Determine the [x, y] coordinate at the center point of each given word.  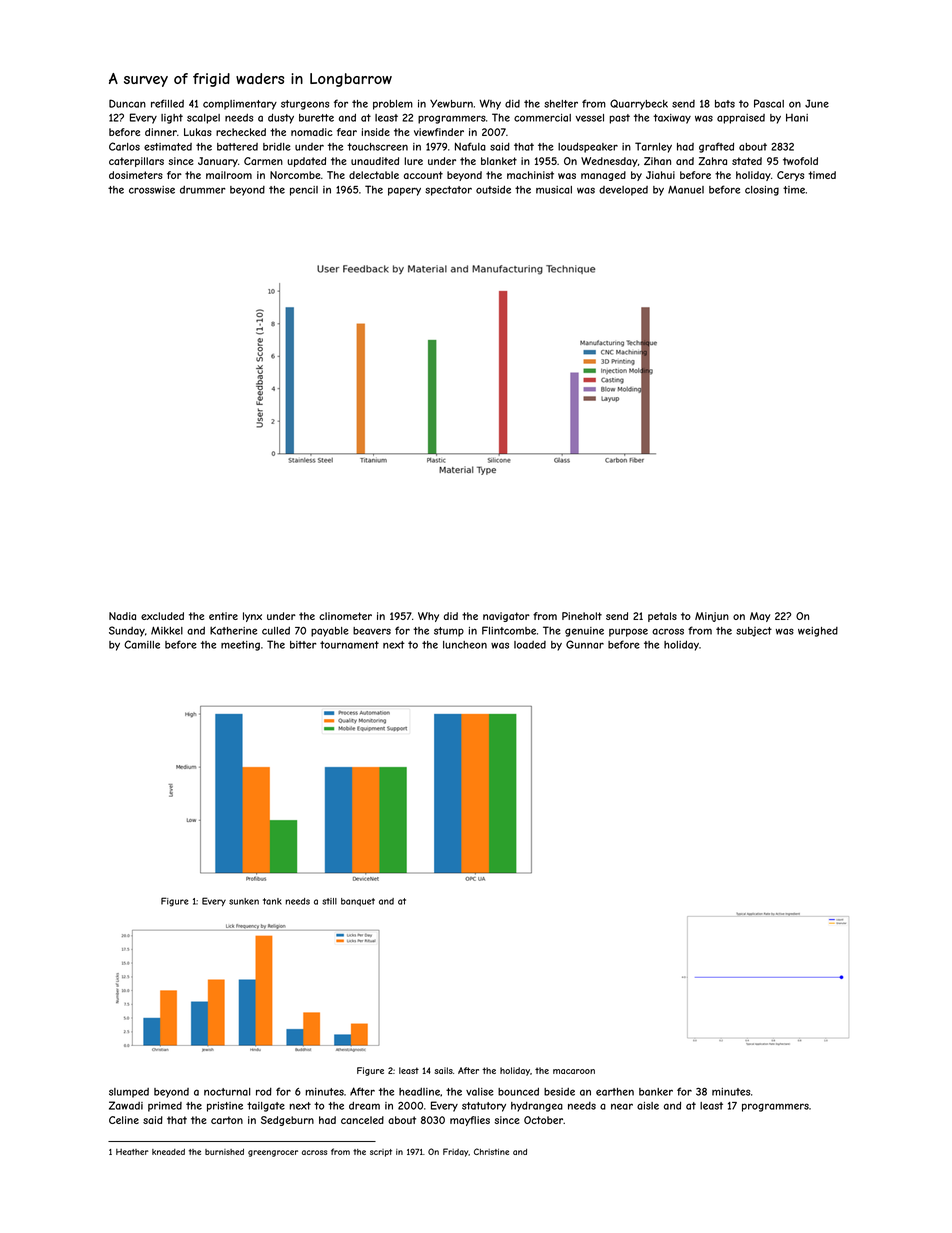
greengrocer [273, 1153]
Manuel [686, 189]
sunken [244, 901]
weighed [818, 632]
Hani [797, 117]
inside [376, 132]
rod [264, 1092]
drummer [202, 190]
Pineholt [582, 616]
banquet [358, 902]
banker [656, 1092]
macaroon [574, 1071]
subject [754, 632]
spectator [448, 191]
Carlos [124, 146]
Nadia [122, 616]
